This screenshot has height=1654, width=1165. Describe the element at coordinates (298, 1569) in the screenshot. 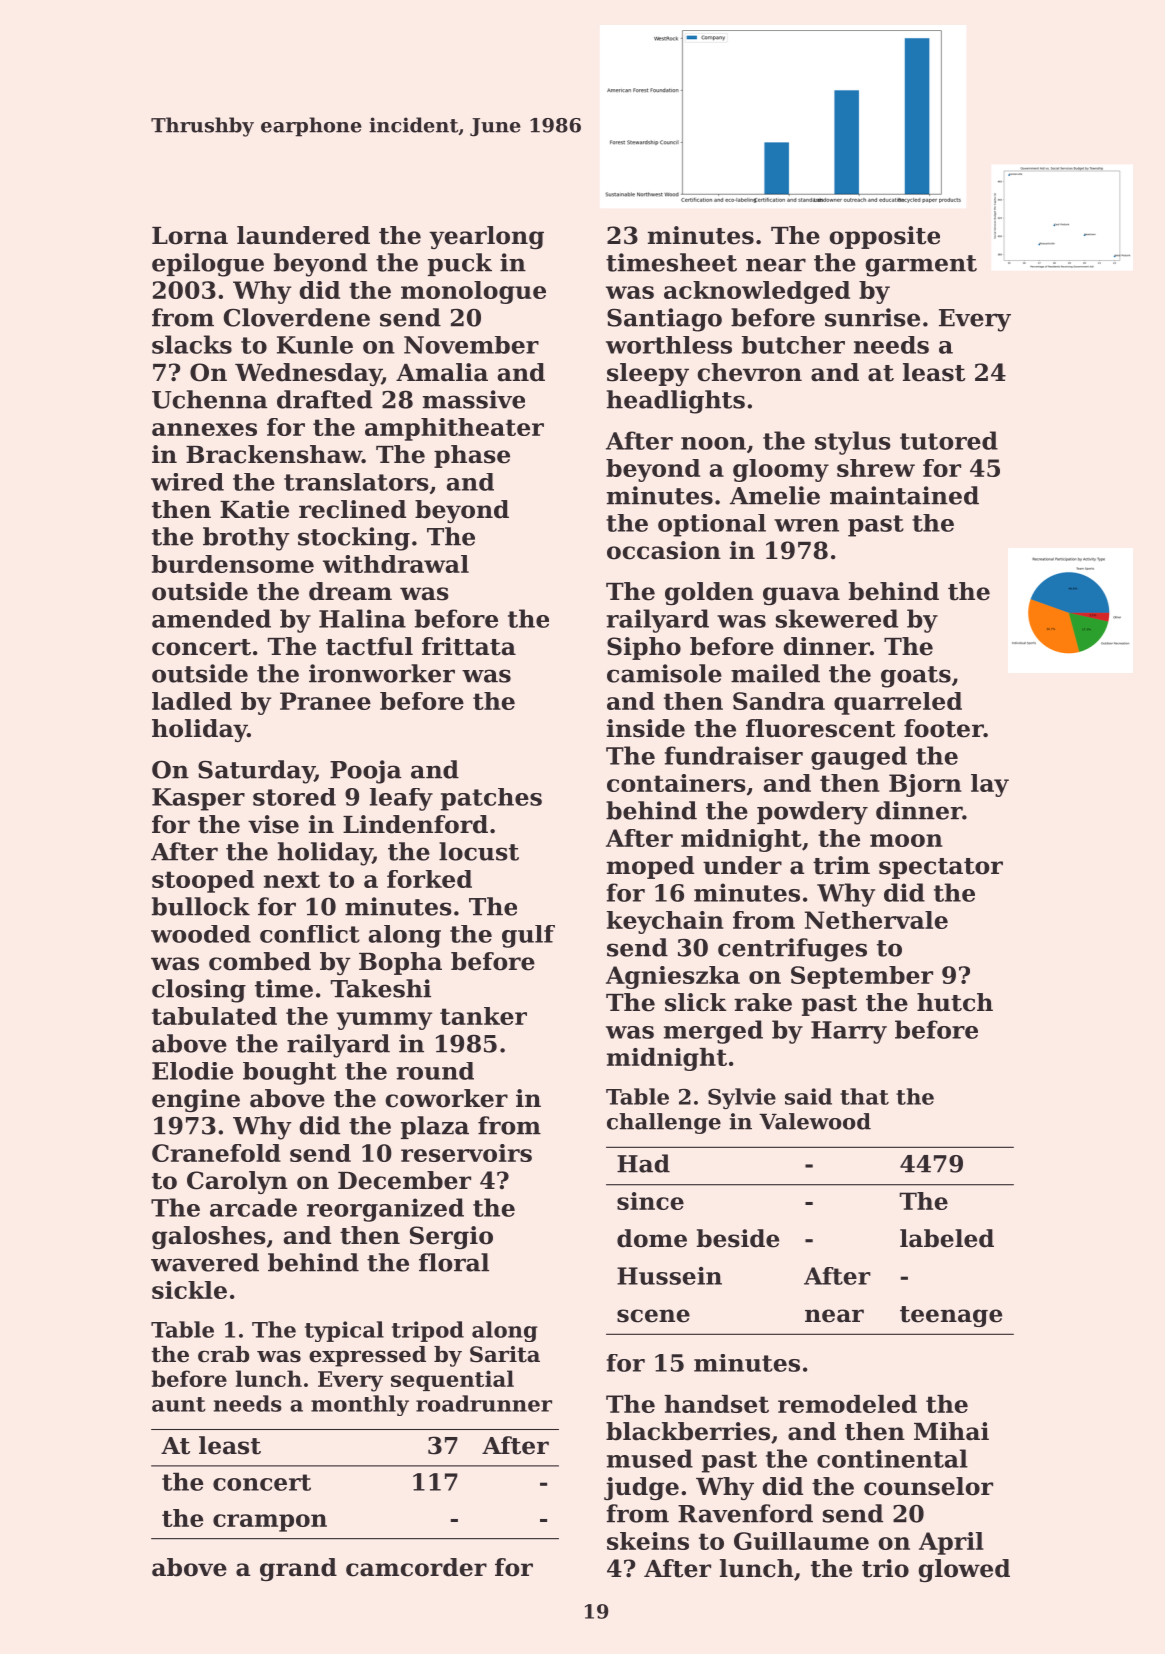

I see `grand` at that location.
